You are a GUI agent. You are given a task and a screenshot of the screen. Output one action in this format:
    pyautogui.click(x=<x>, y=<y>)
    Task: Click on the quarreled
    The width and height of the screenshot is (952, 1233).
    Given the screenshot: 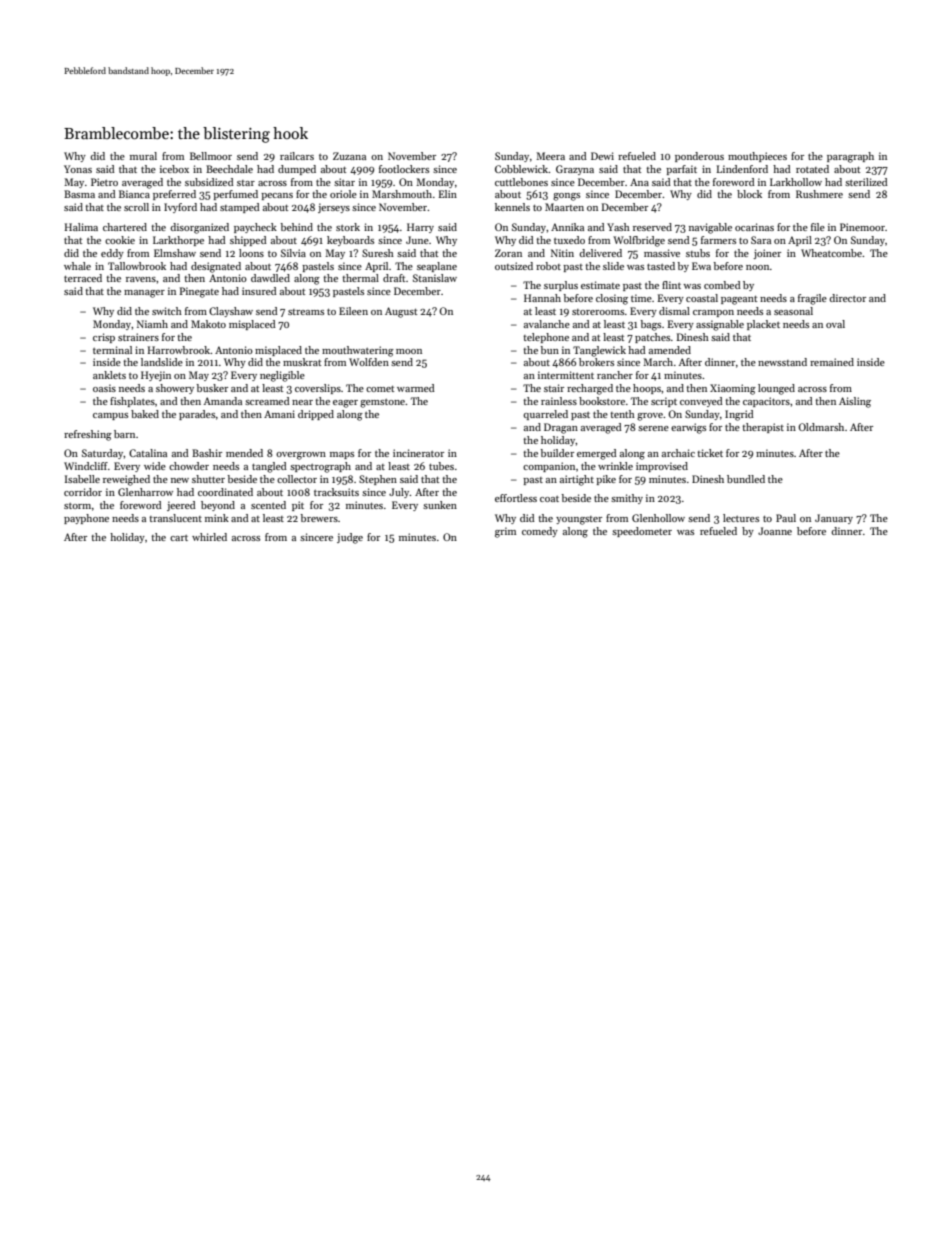 What is the action you would take?
    pyautogui.click(x=545, y=415)
